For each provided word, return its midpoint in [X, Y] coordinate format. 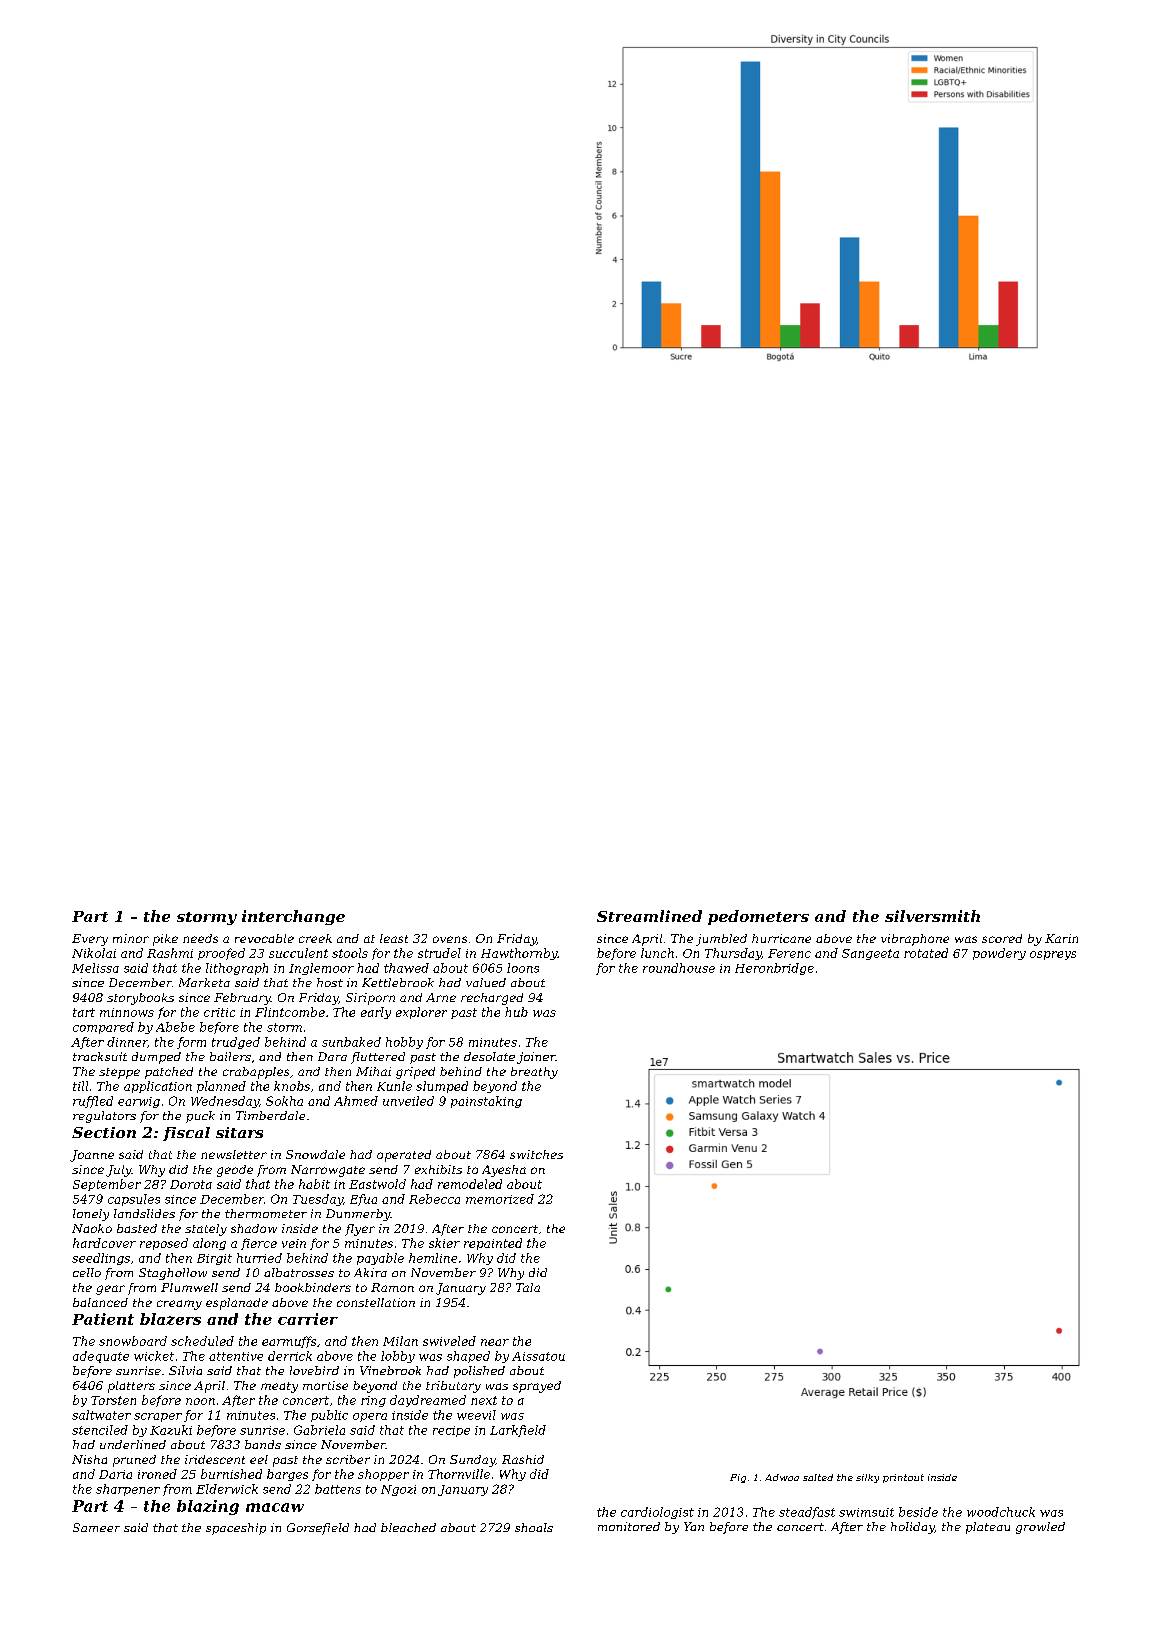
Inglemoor [321, 969]
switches [536, 1154]
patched [169, 1073]
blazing [208, 1507]
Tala [528, 1287]
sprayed [537, 1387]
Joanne [92, 1156]
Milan [400, 1341]
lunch [657, 953]
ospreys [1053, 955]
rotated [926, 953]
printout [903, 1478]
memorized [500, 1199]
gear [110, 1290]
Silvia [185, 1370]
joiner [536, 1058]
